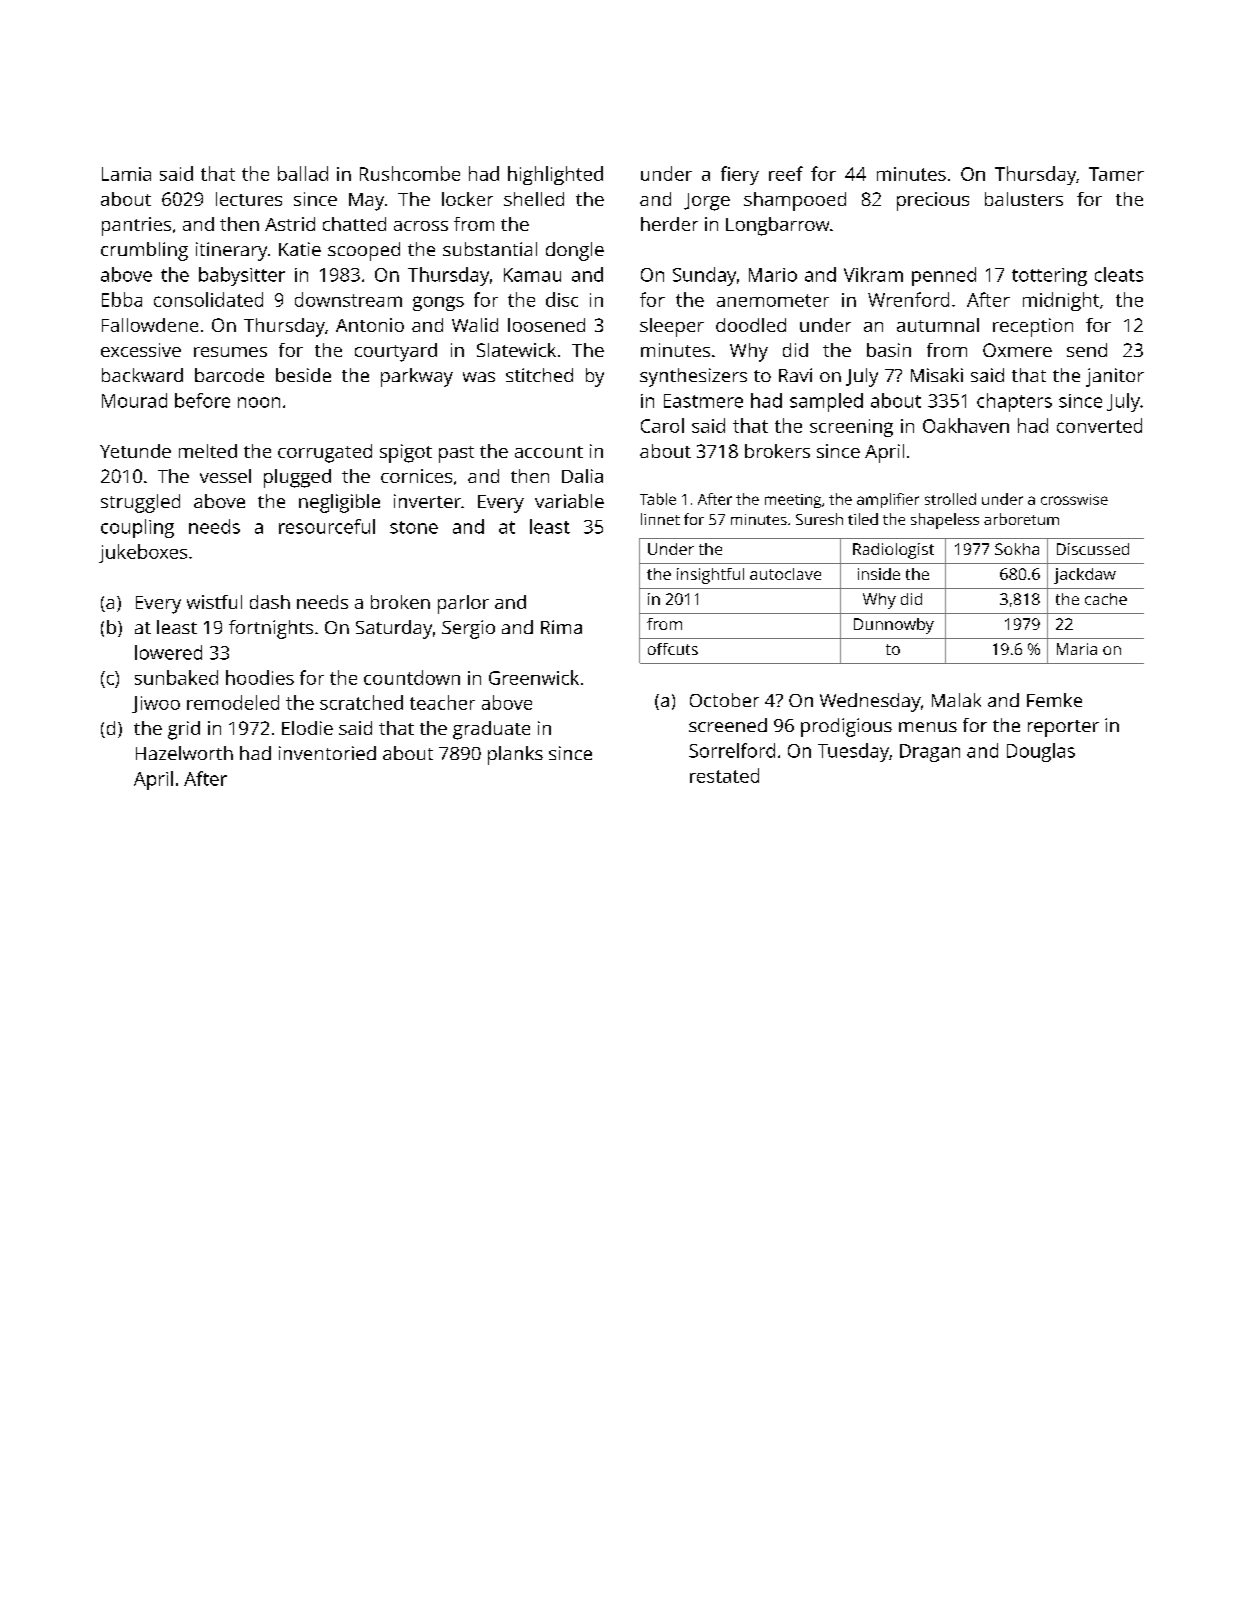  What do you see at coordinates (724, 700) in the screenshot?
I see `October` at bounding box center [724, 700].
